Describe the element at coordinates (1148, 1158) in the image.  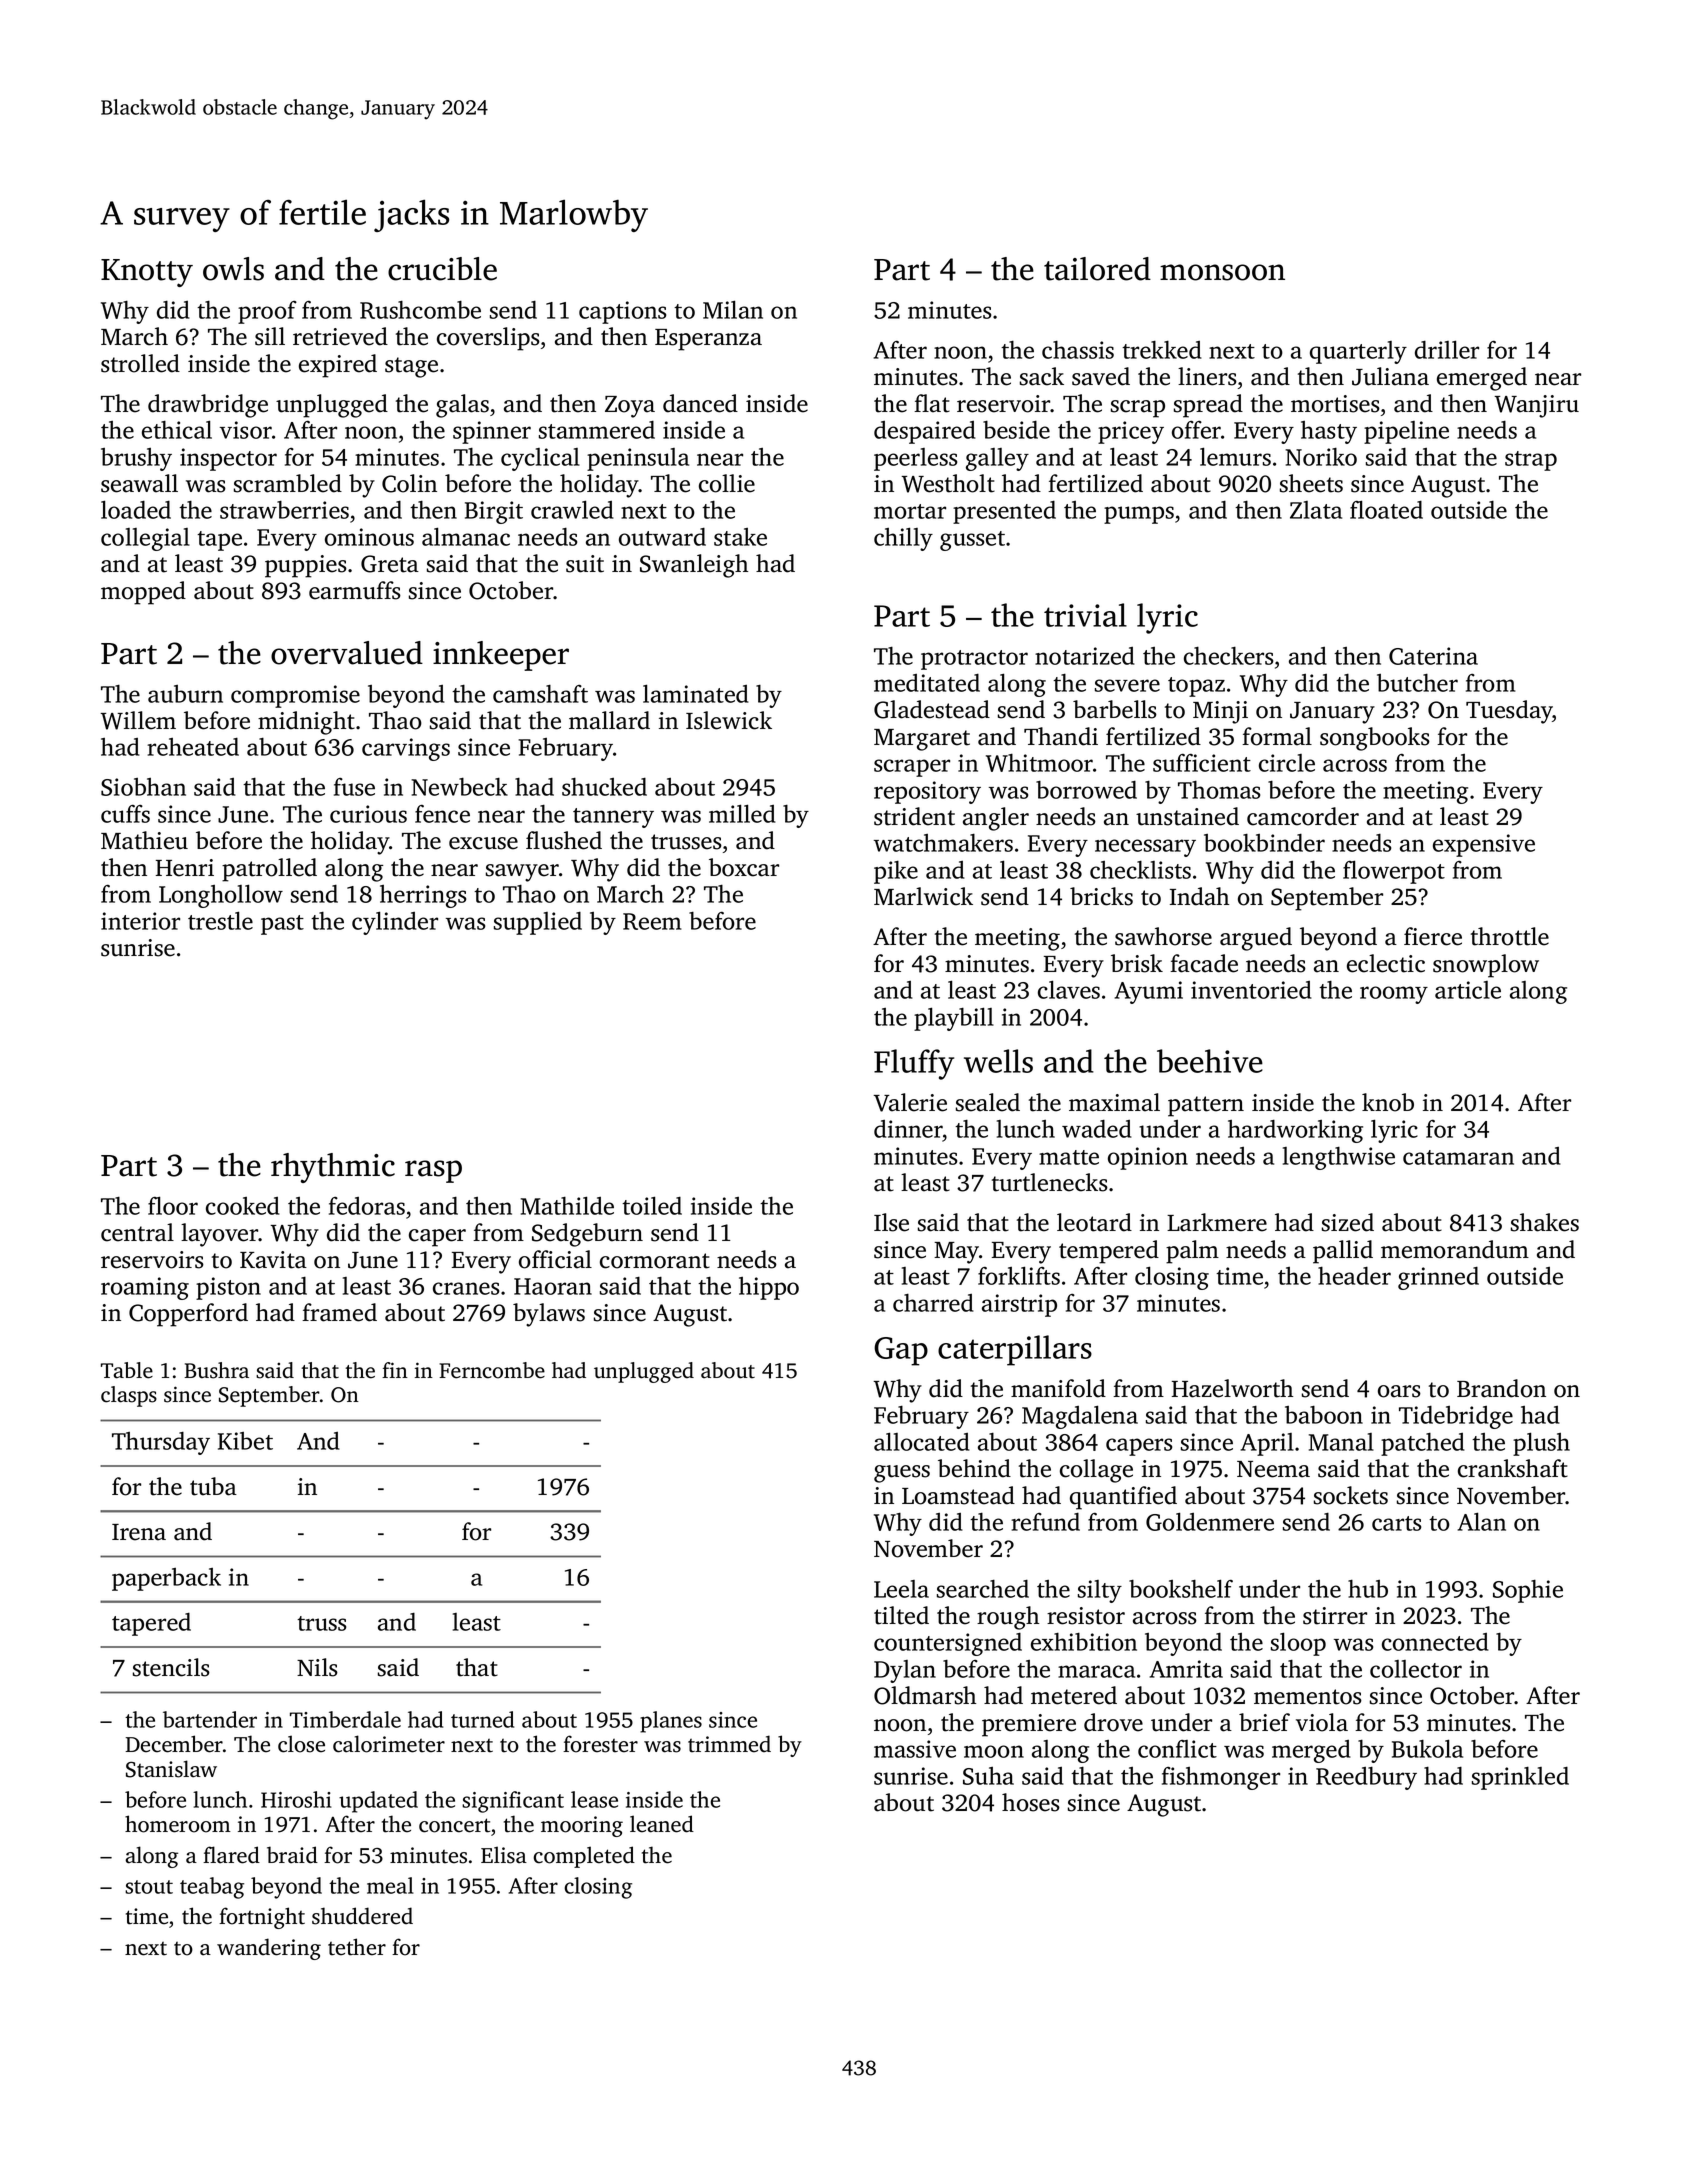
I see `opinion` at that location.
